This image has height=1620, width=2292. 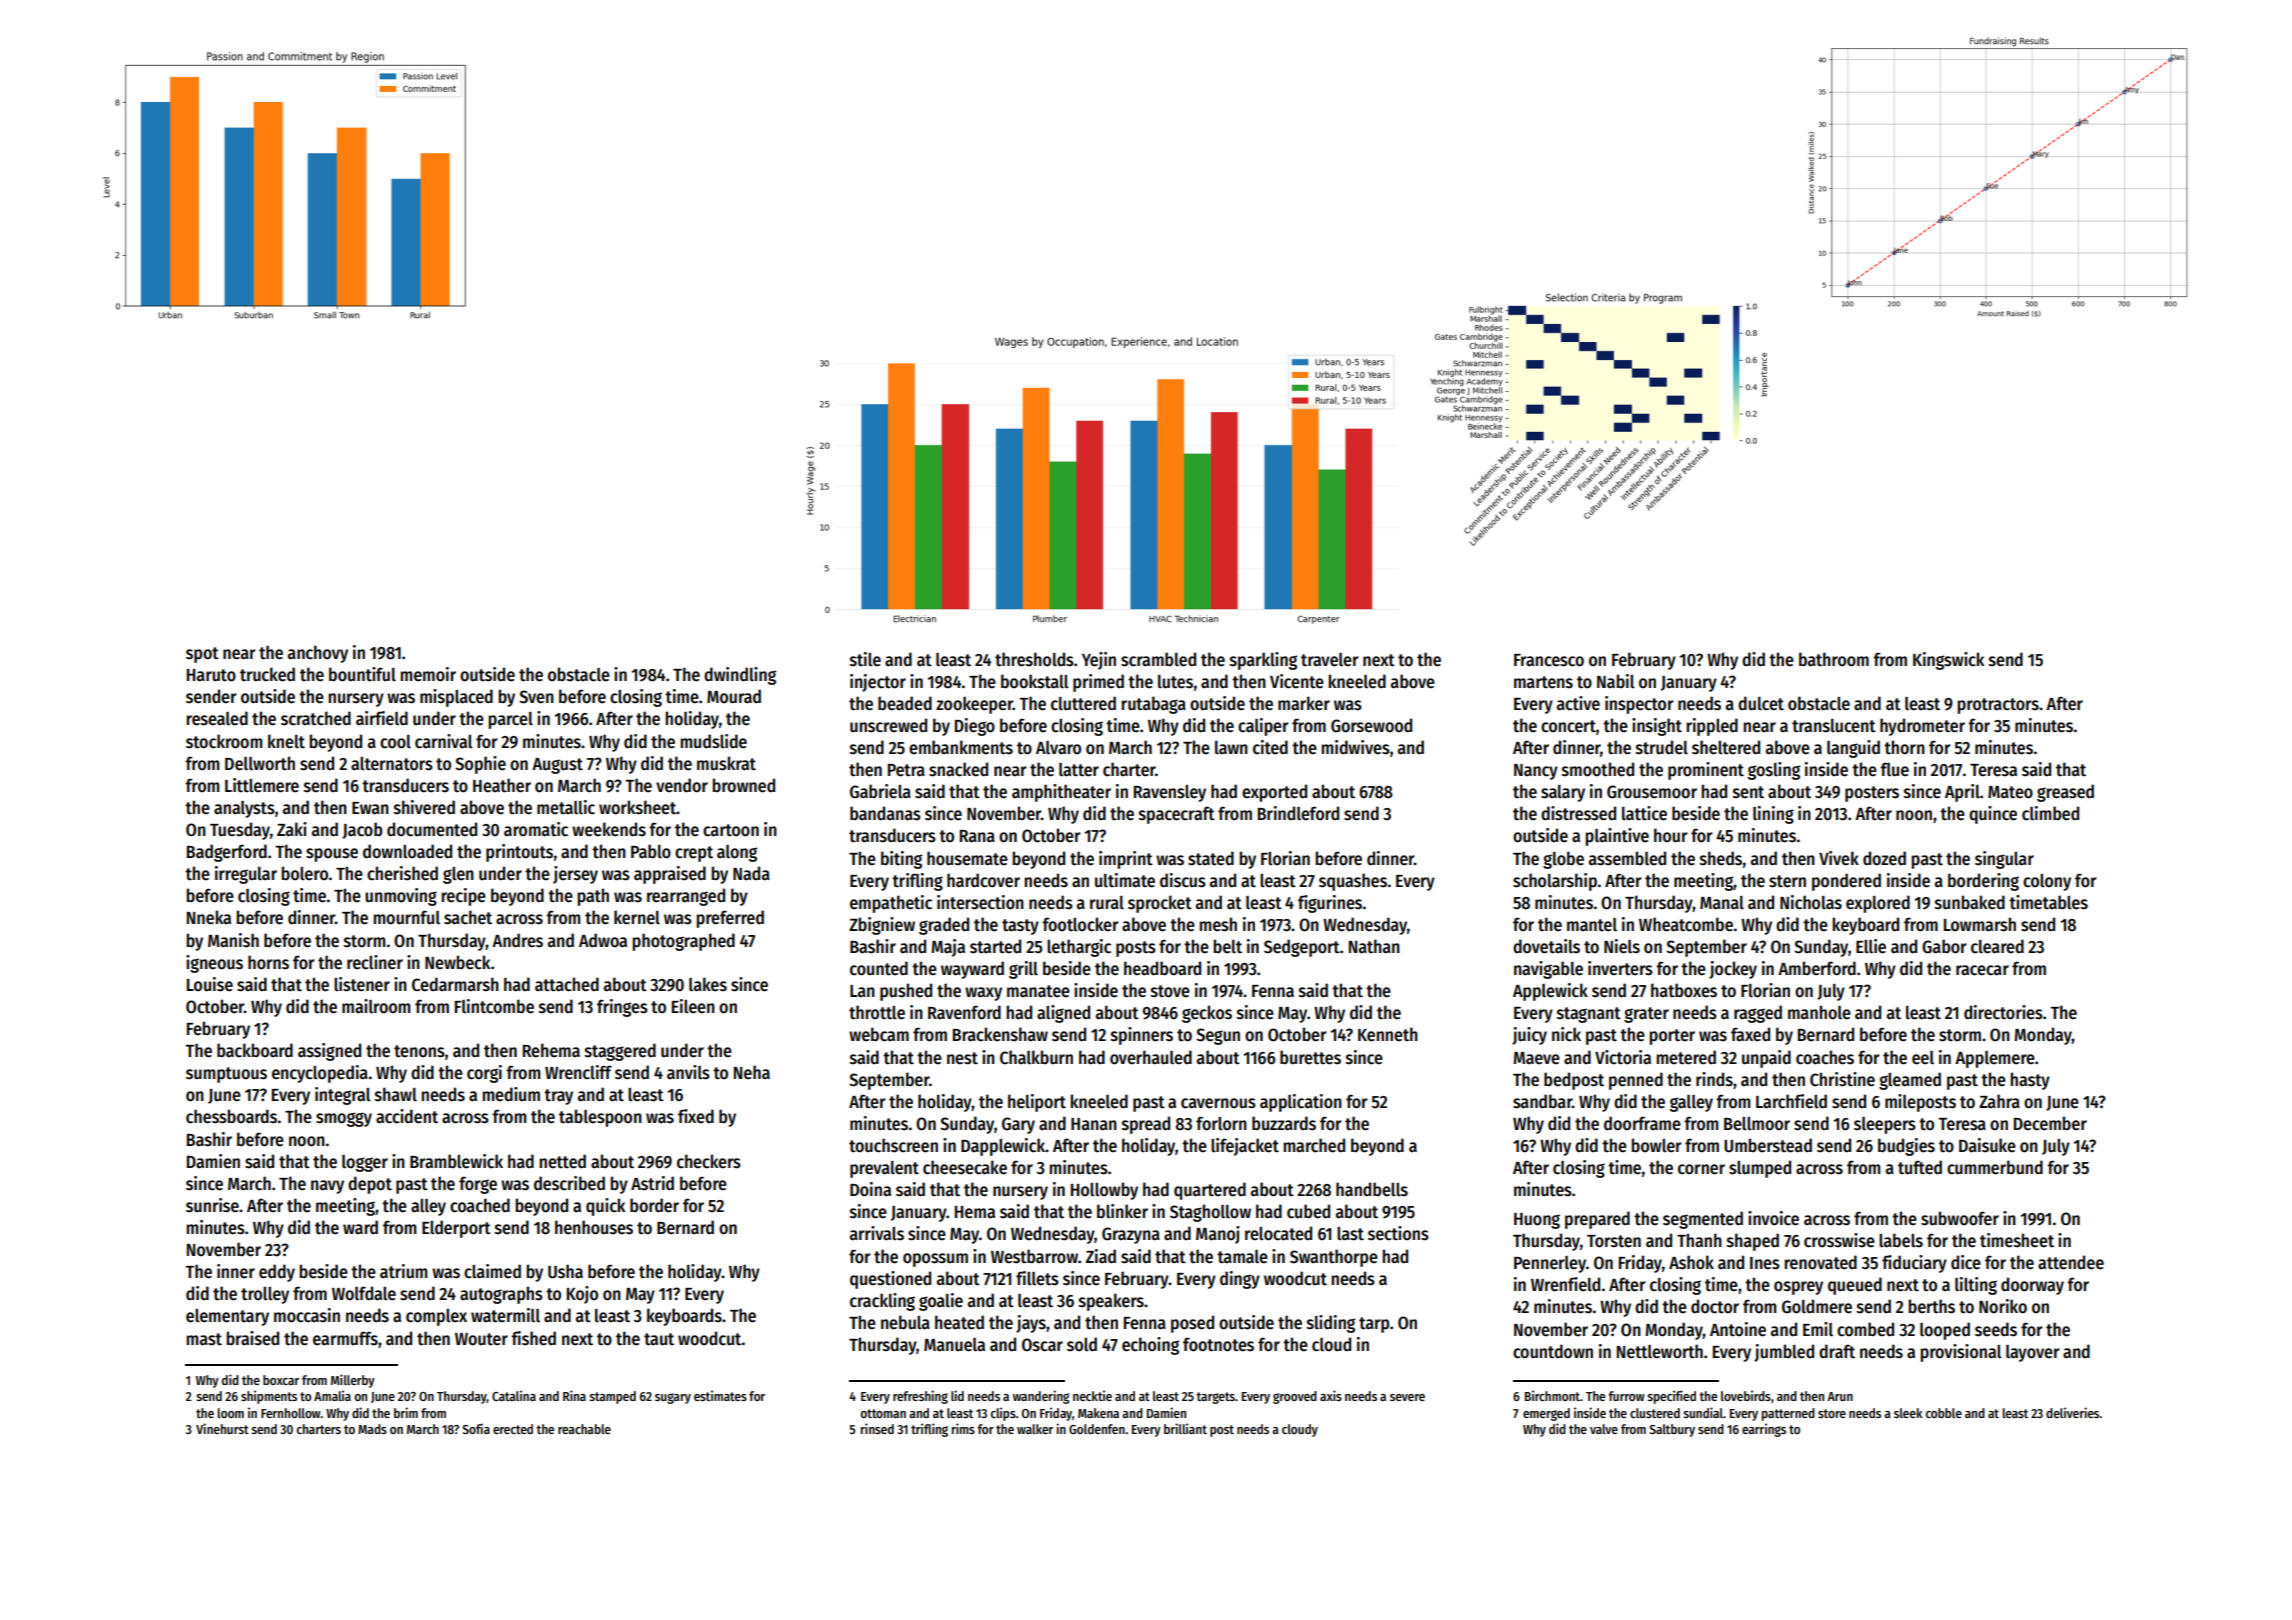 What do you see at coordinates (510, 720) in the image?
I see `parcel` at bounding box center [510, 720].
